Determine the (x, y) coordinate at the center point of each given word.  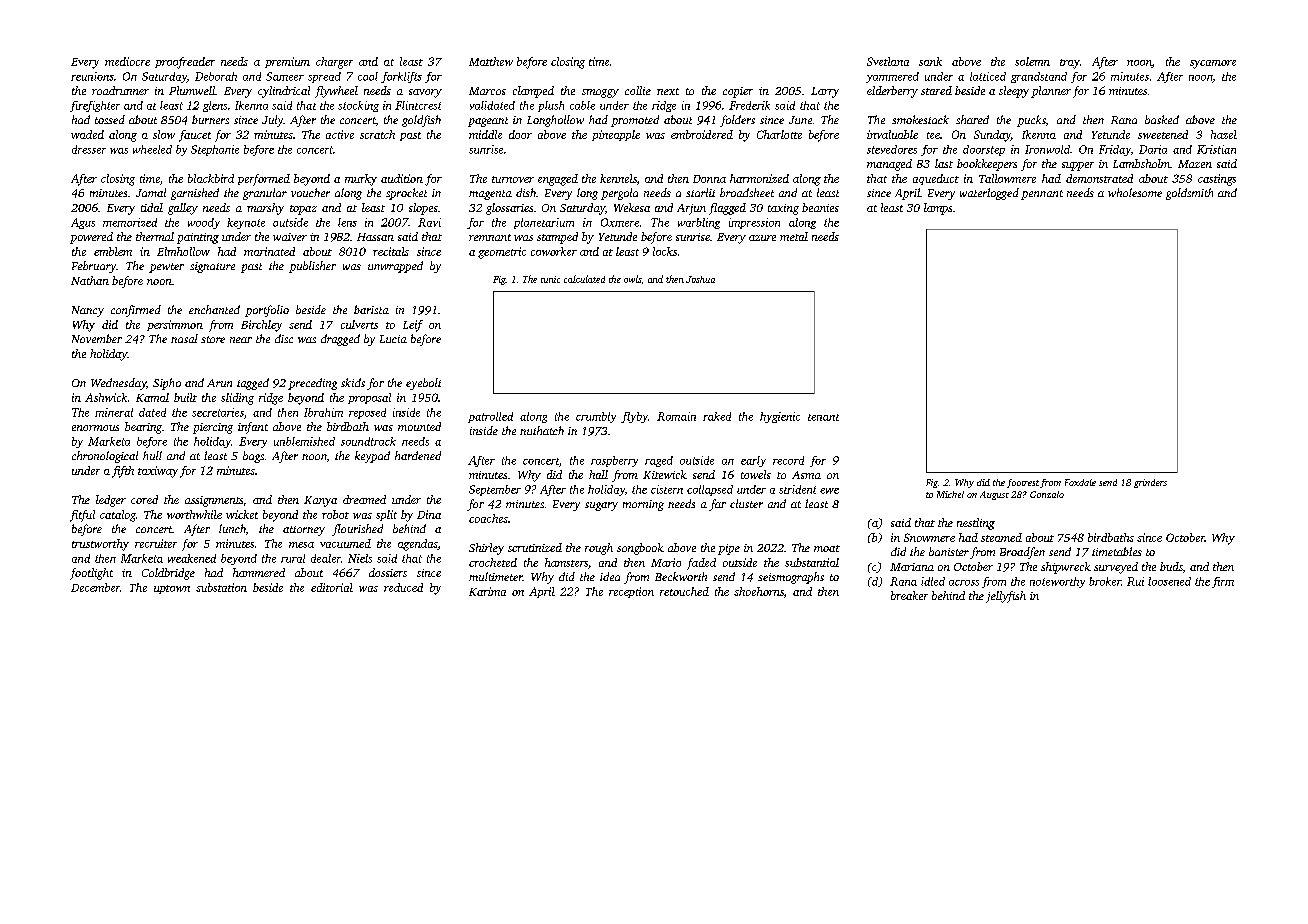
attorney (304, 531)
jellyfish (1006, 597)
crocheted (493, 562)
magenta (490, 195)
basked (1162, 119)
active (340, 134)
